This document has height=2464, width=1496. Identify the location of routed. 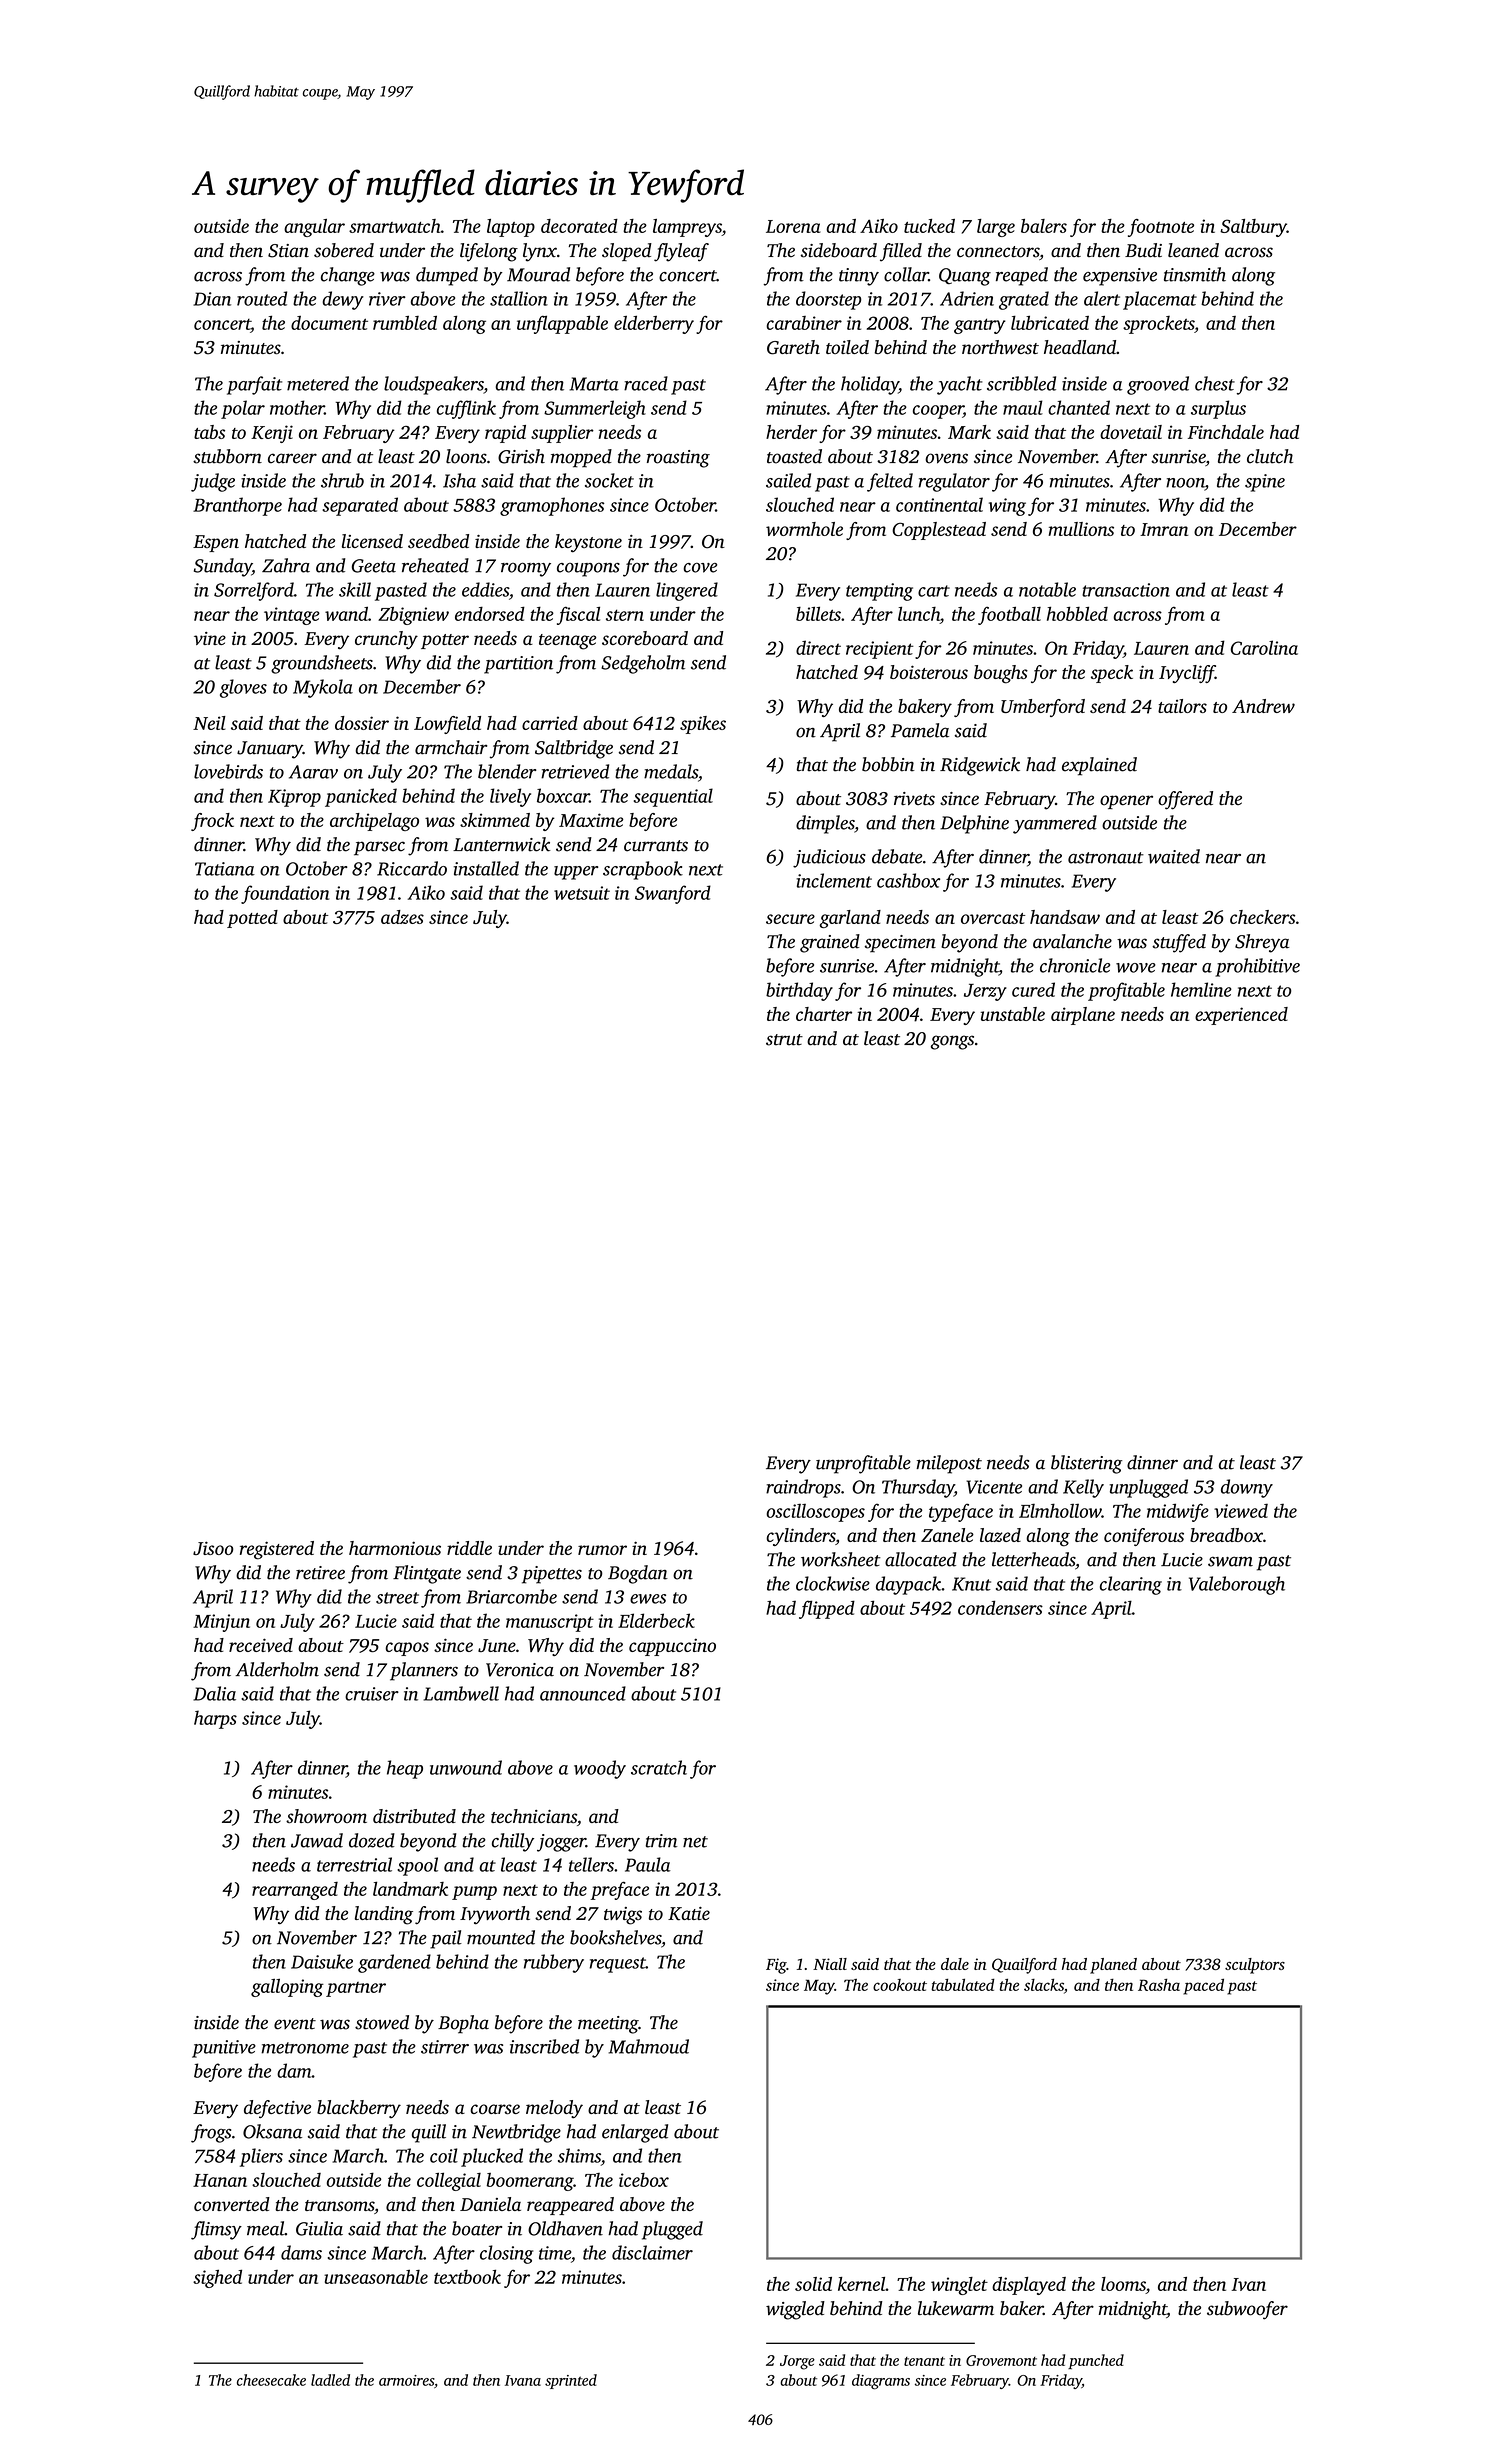
(262, 298).
